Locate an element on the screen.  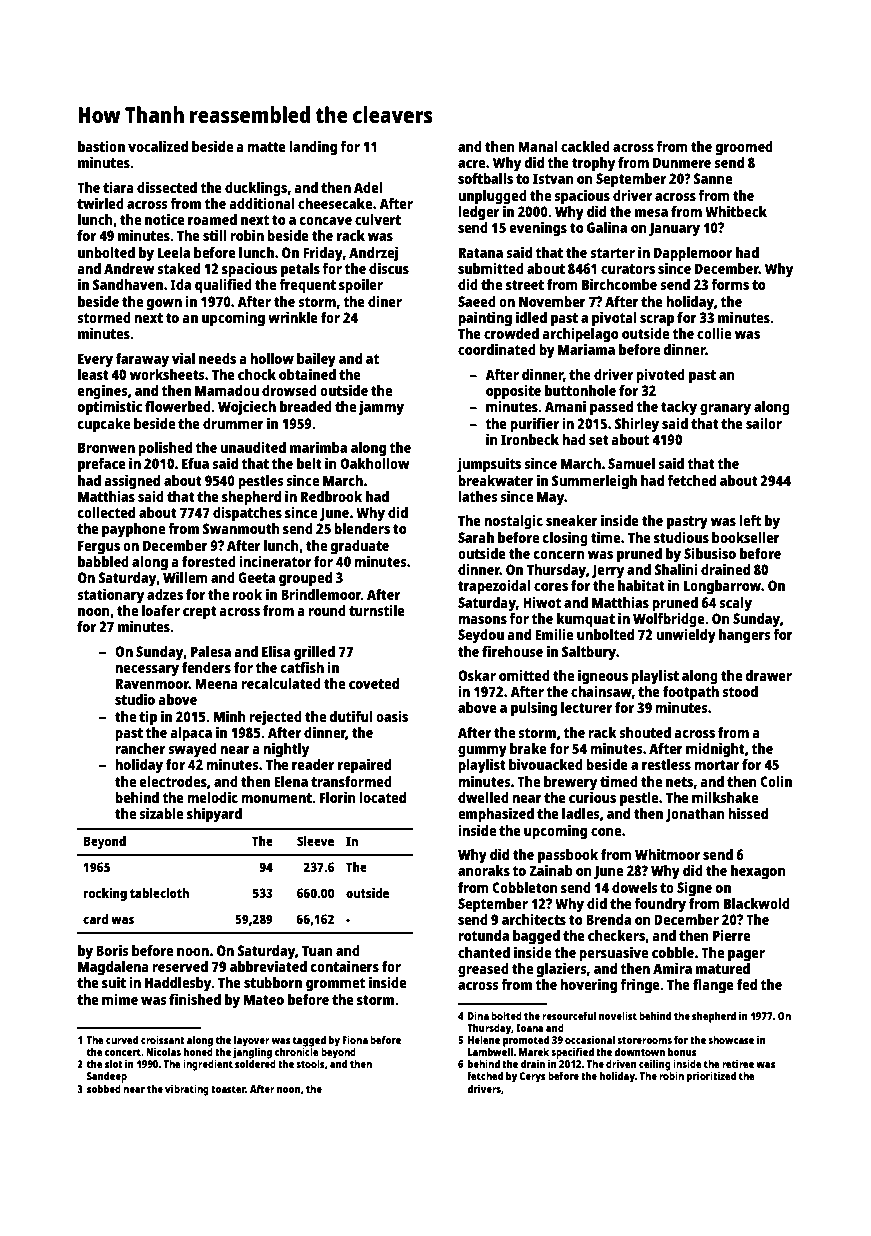
incinerator is located at coordinates (275, 561).
